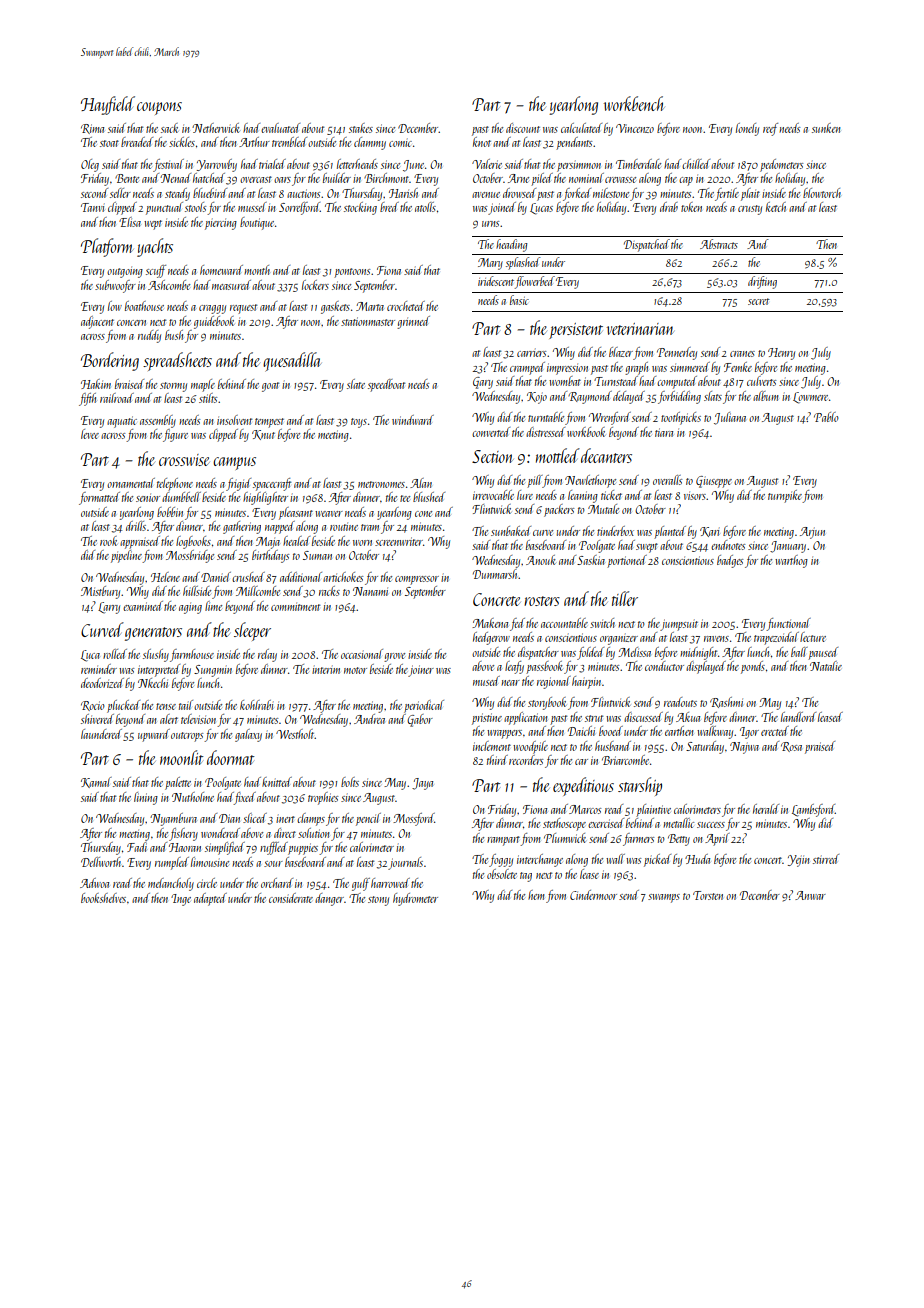 Image resolution: width=924 pixels, height=1308 pixels. I want to click on computed, so click(677, 382).
